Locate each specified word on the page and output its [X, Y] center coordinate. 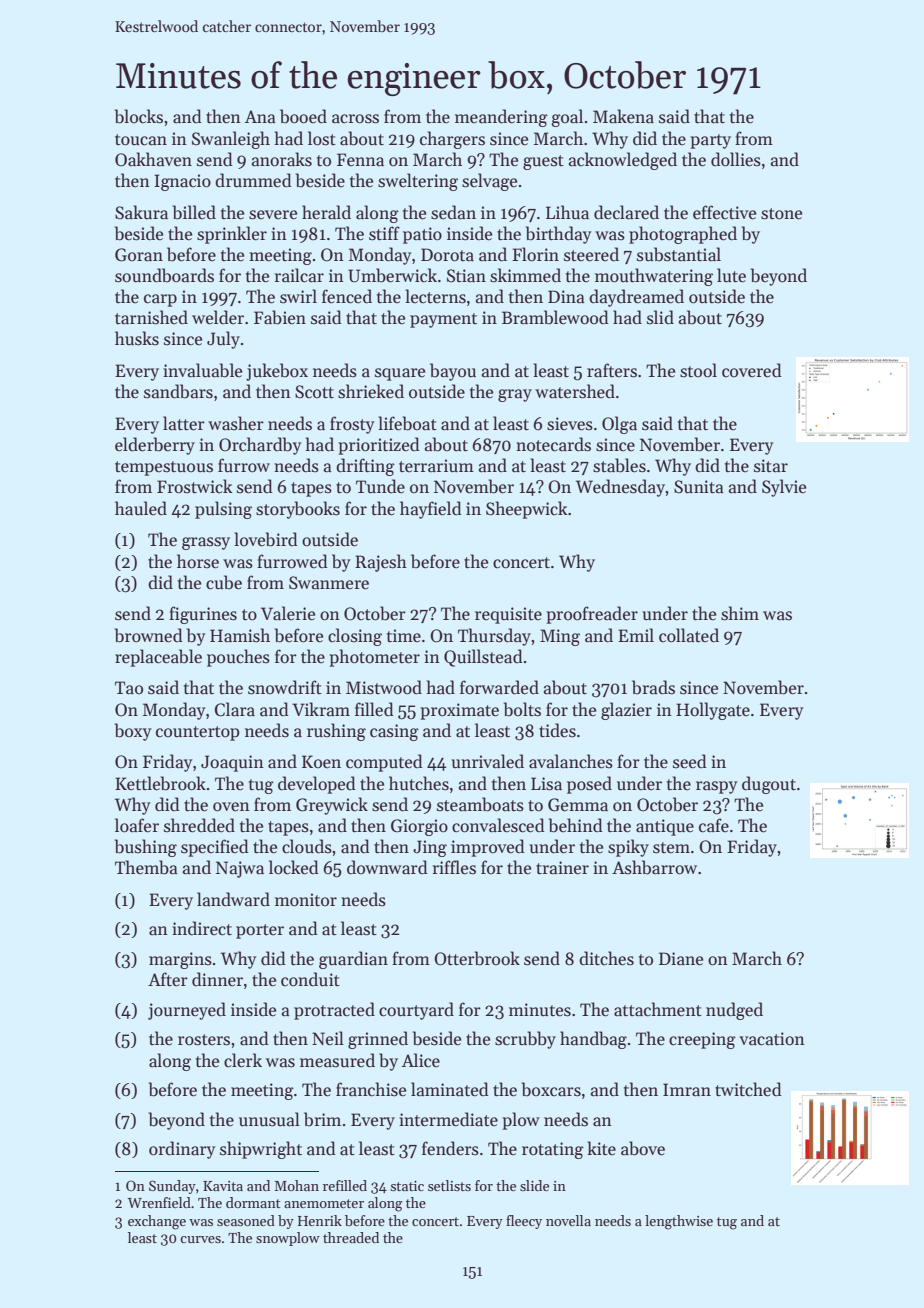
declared [626, 212]
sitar [771, 466]
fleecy [524, 1222]
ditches [606, 958]
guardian [353, 960]
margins [180, 960]
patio [422, 235]
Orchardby [260, 446]
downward [387, 867]
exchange [157, 1222]
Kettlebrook [160, 783]
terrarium [436, 466]
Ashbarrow [654, 867]
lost [322, 138]
